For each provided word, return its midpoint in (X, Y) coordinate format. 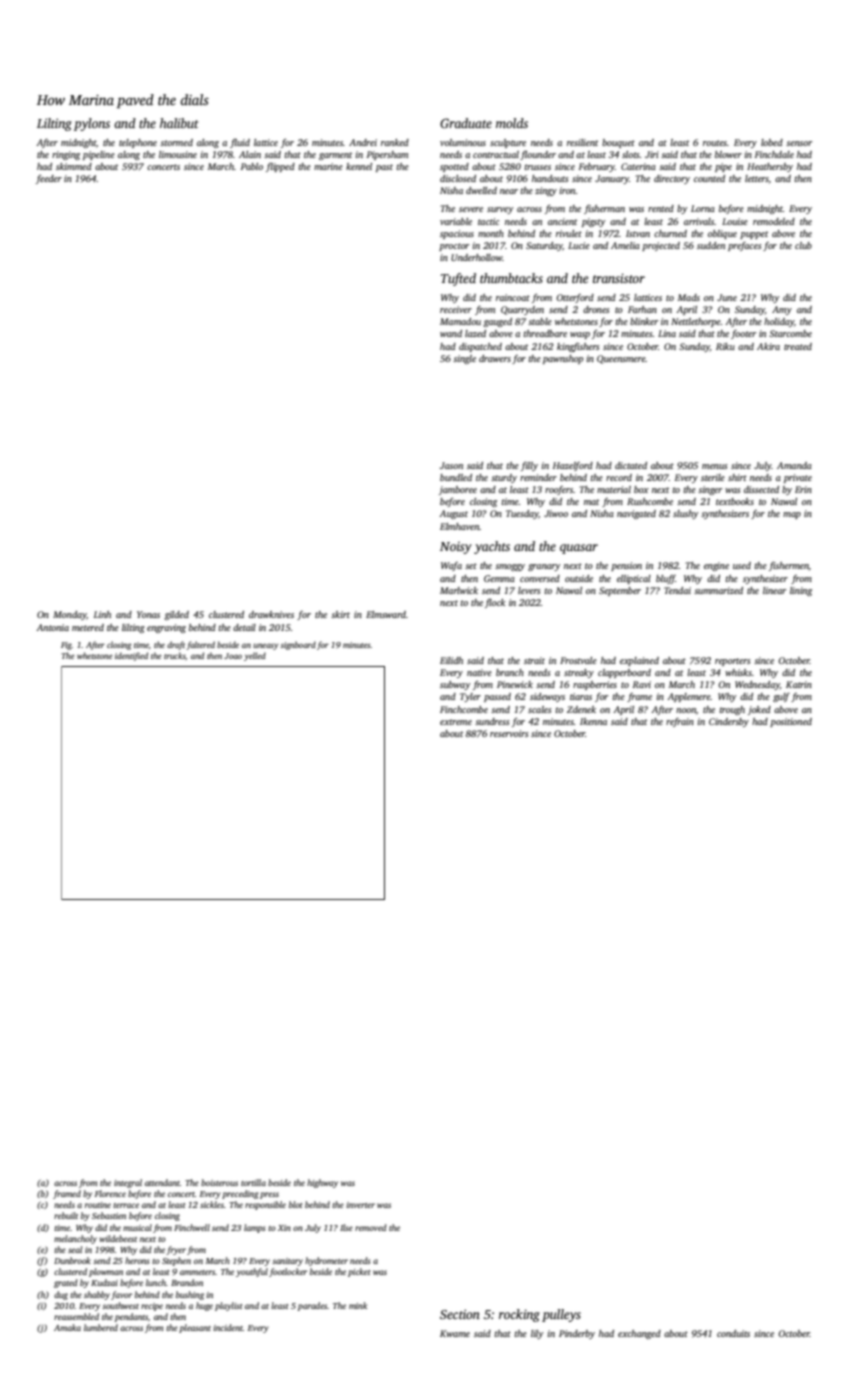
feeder (49, 179)
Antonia (52, 627)
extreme (456, 722)
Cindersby (729, 722)
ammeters (197, 1272)
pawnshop (563, 359)
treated (798, 346)
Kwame (455, 1333)
